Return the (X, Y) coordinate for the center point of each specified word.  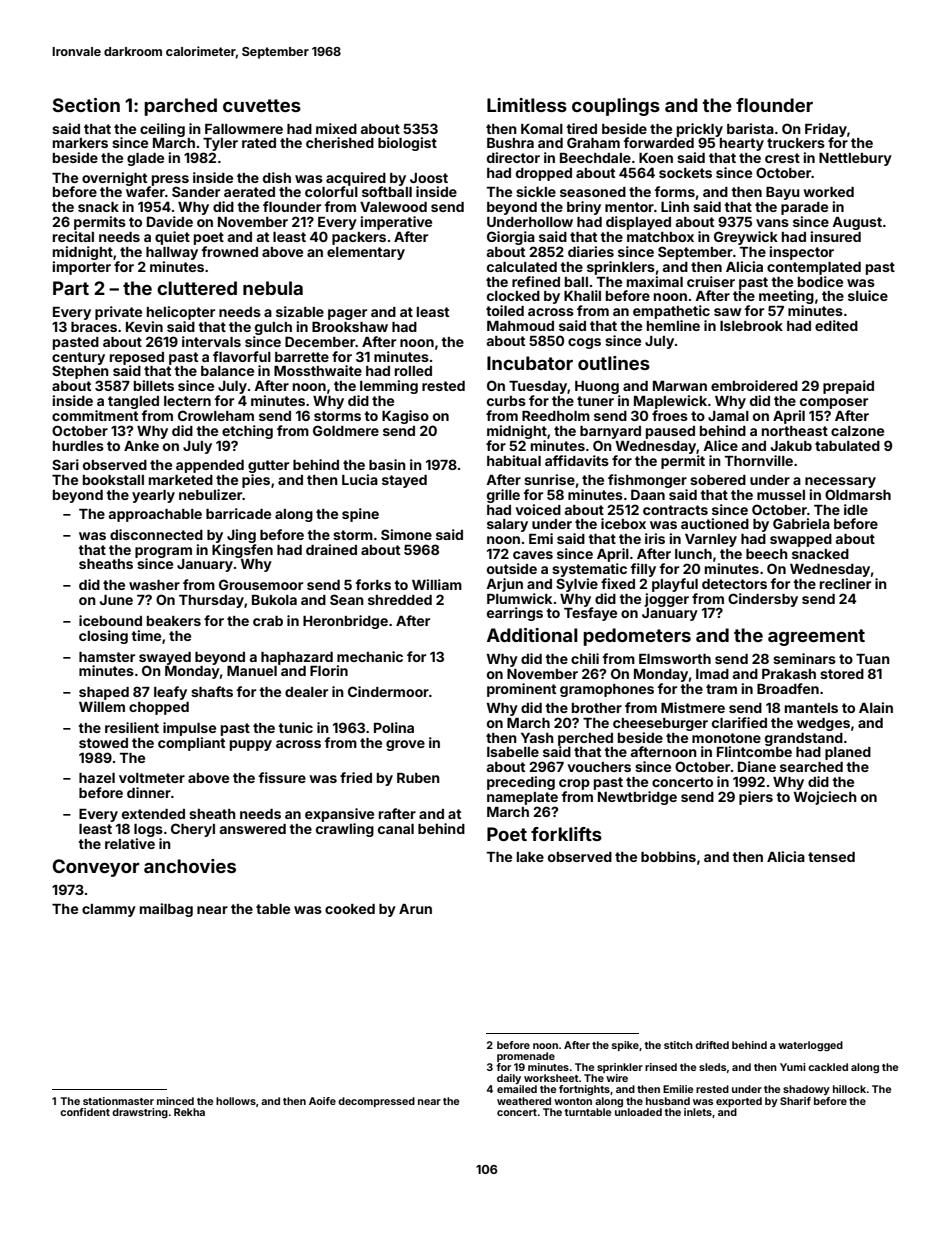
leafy (170, 693)
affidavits (577, 460)
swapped (801, 540)
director (513, 157)
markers (80, 143)
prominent (521, 690)
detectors (734, 584)
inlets (698, 1112)
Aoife (322, 1101)
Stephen (80, 372)
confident (85, 1112)
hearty (742, 144)
